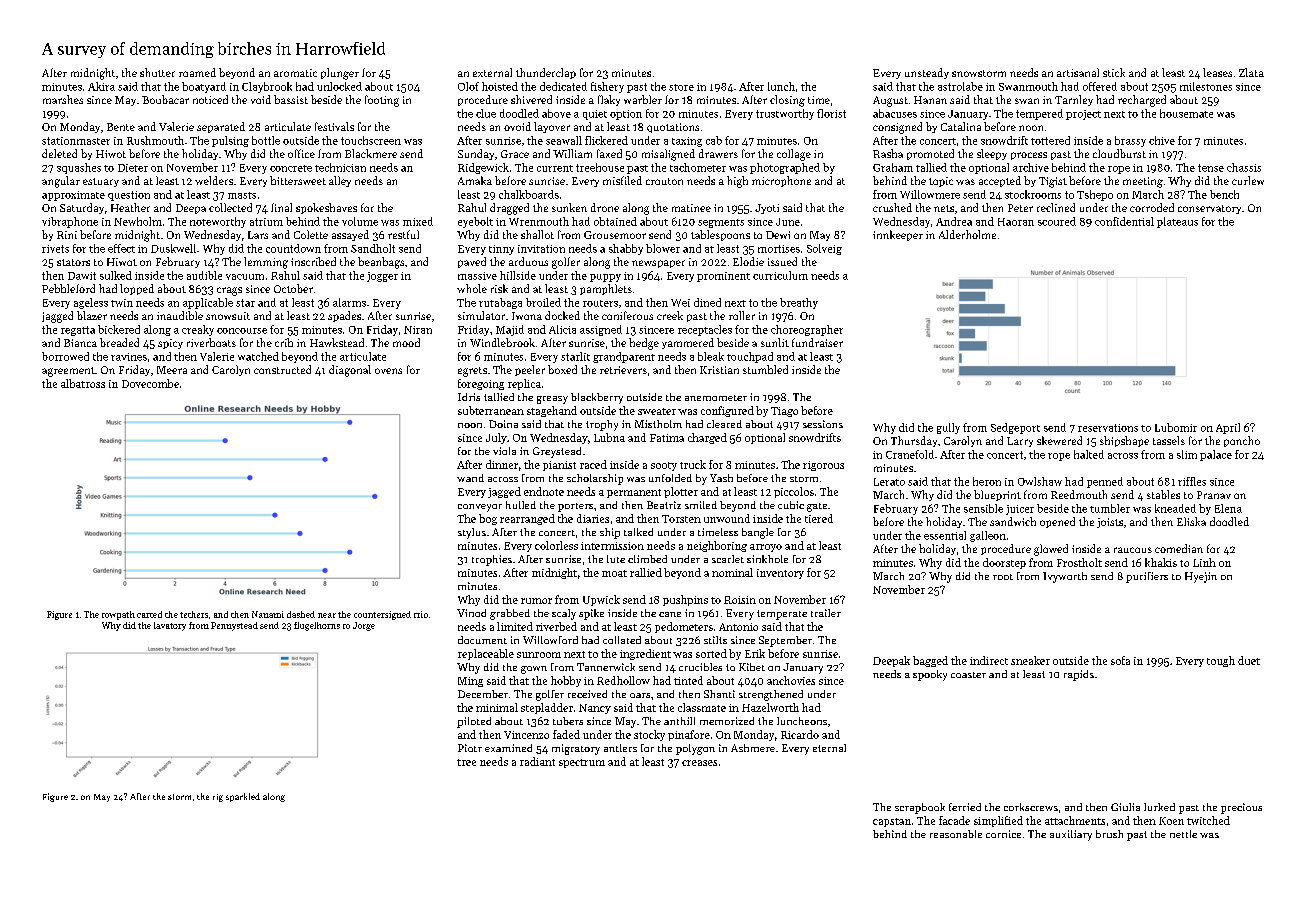 This screenshot has width=1308, height=924. What do you see at coordinates (492, 72) in the screenshot?
I see `external` at bounding box center [492, 72].
